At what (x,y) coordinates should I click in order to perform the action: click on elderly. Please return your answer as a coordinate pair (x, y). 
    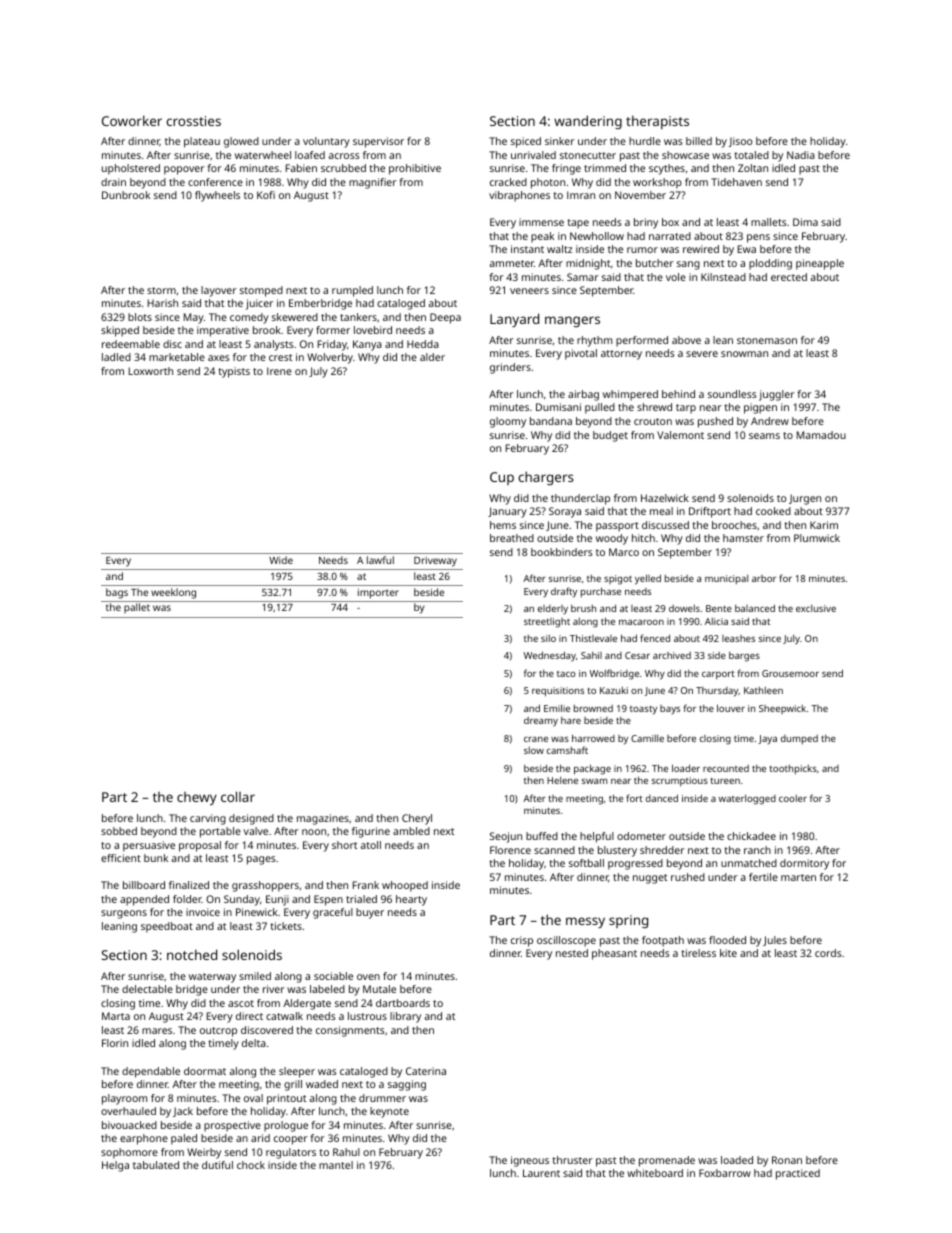
    Looking at the image, I should click on (553, 609).
